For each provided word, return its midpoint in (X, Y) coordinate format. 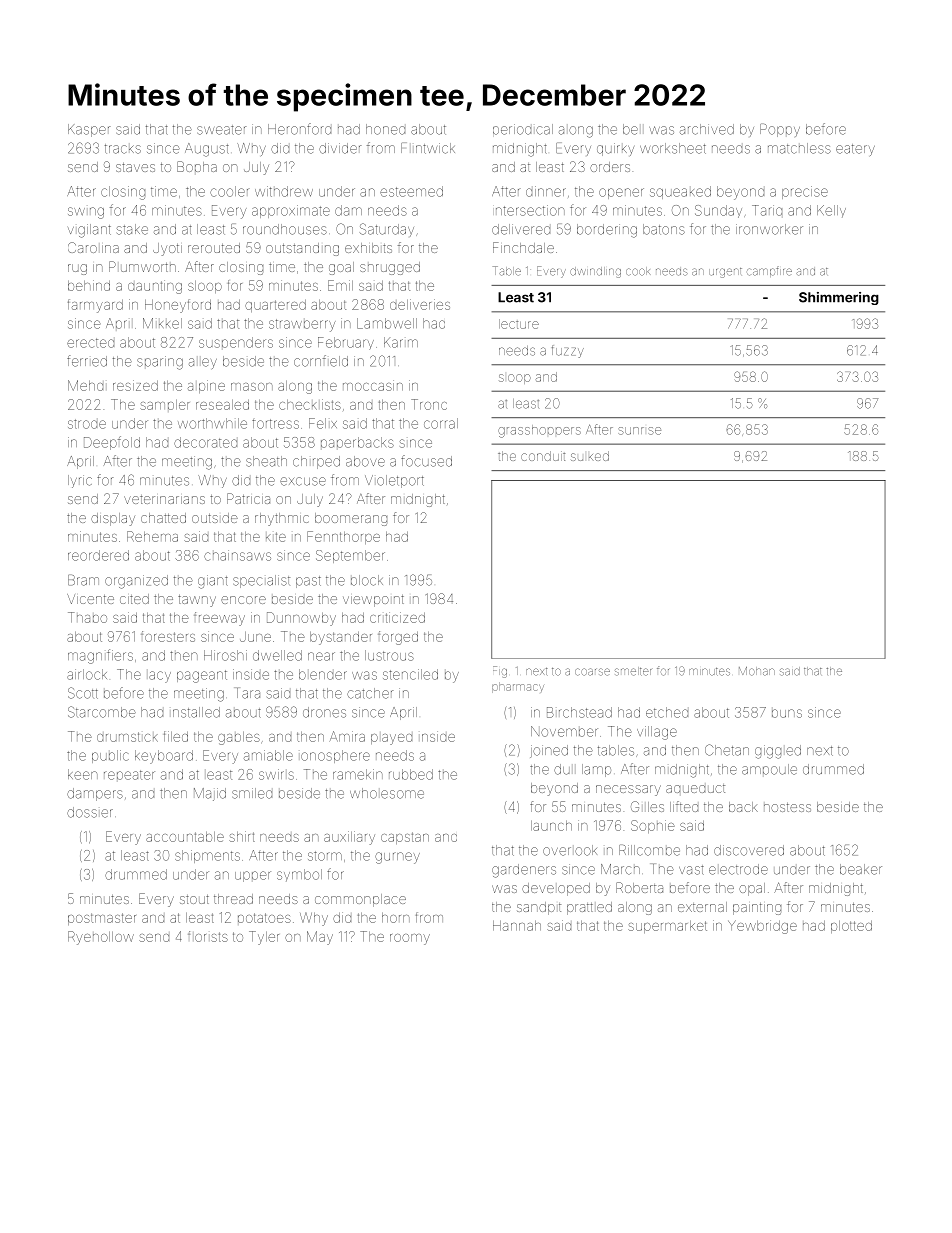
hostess (787, 807)
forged (398, 638)
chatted (163, 518)
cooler (230, 191)
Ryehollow (101, 938)
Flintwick (428, 148)
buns (787, 713)
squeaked (680, 192)
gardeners (524, 871)
